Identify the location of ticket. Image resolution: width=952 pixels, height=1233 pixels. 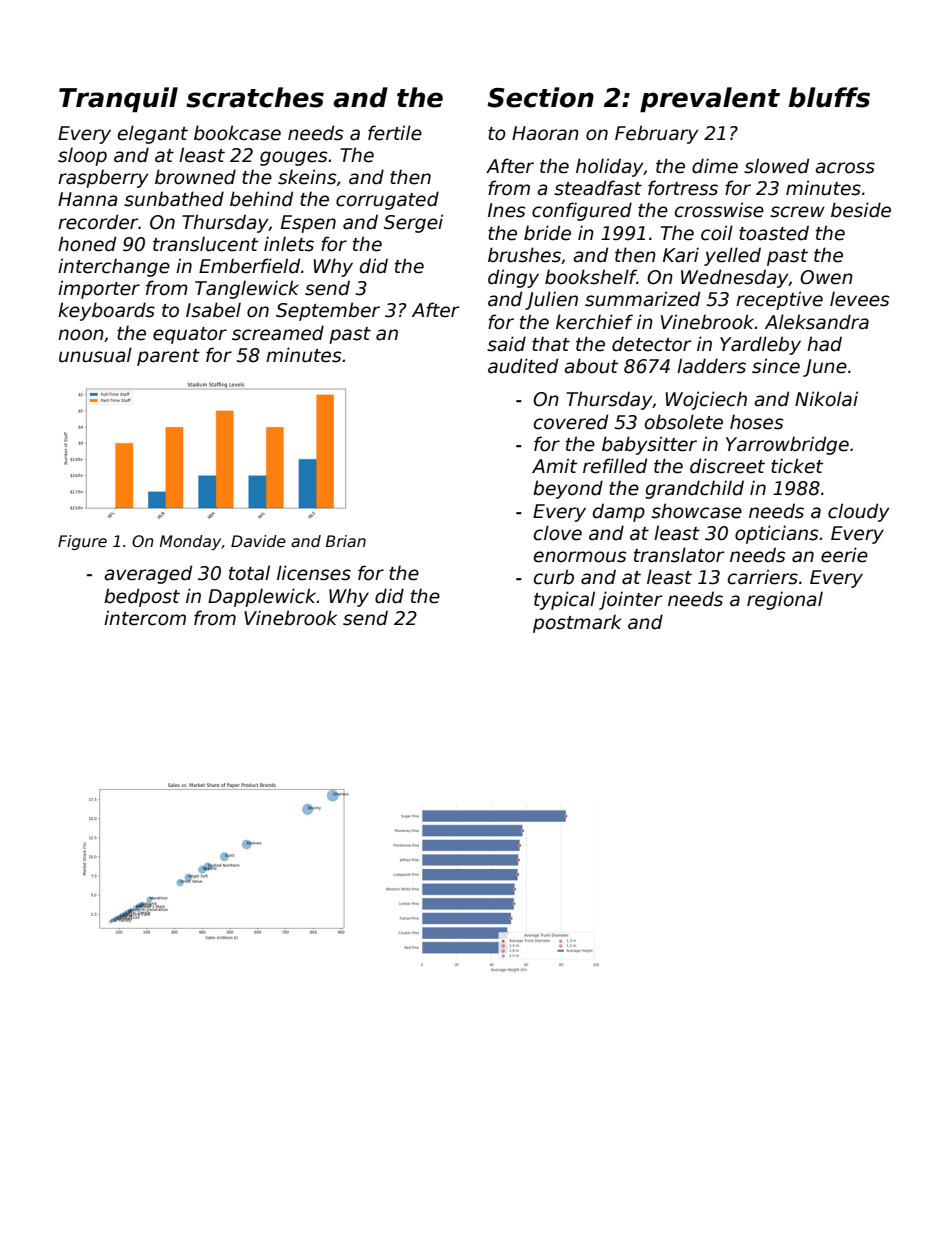
(797, 466).
